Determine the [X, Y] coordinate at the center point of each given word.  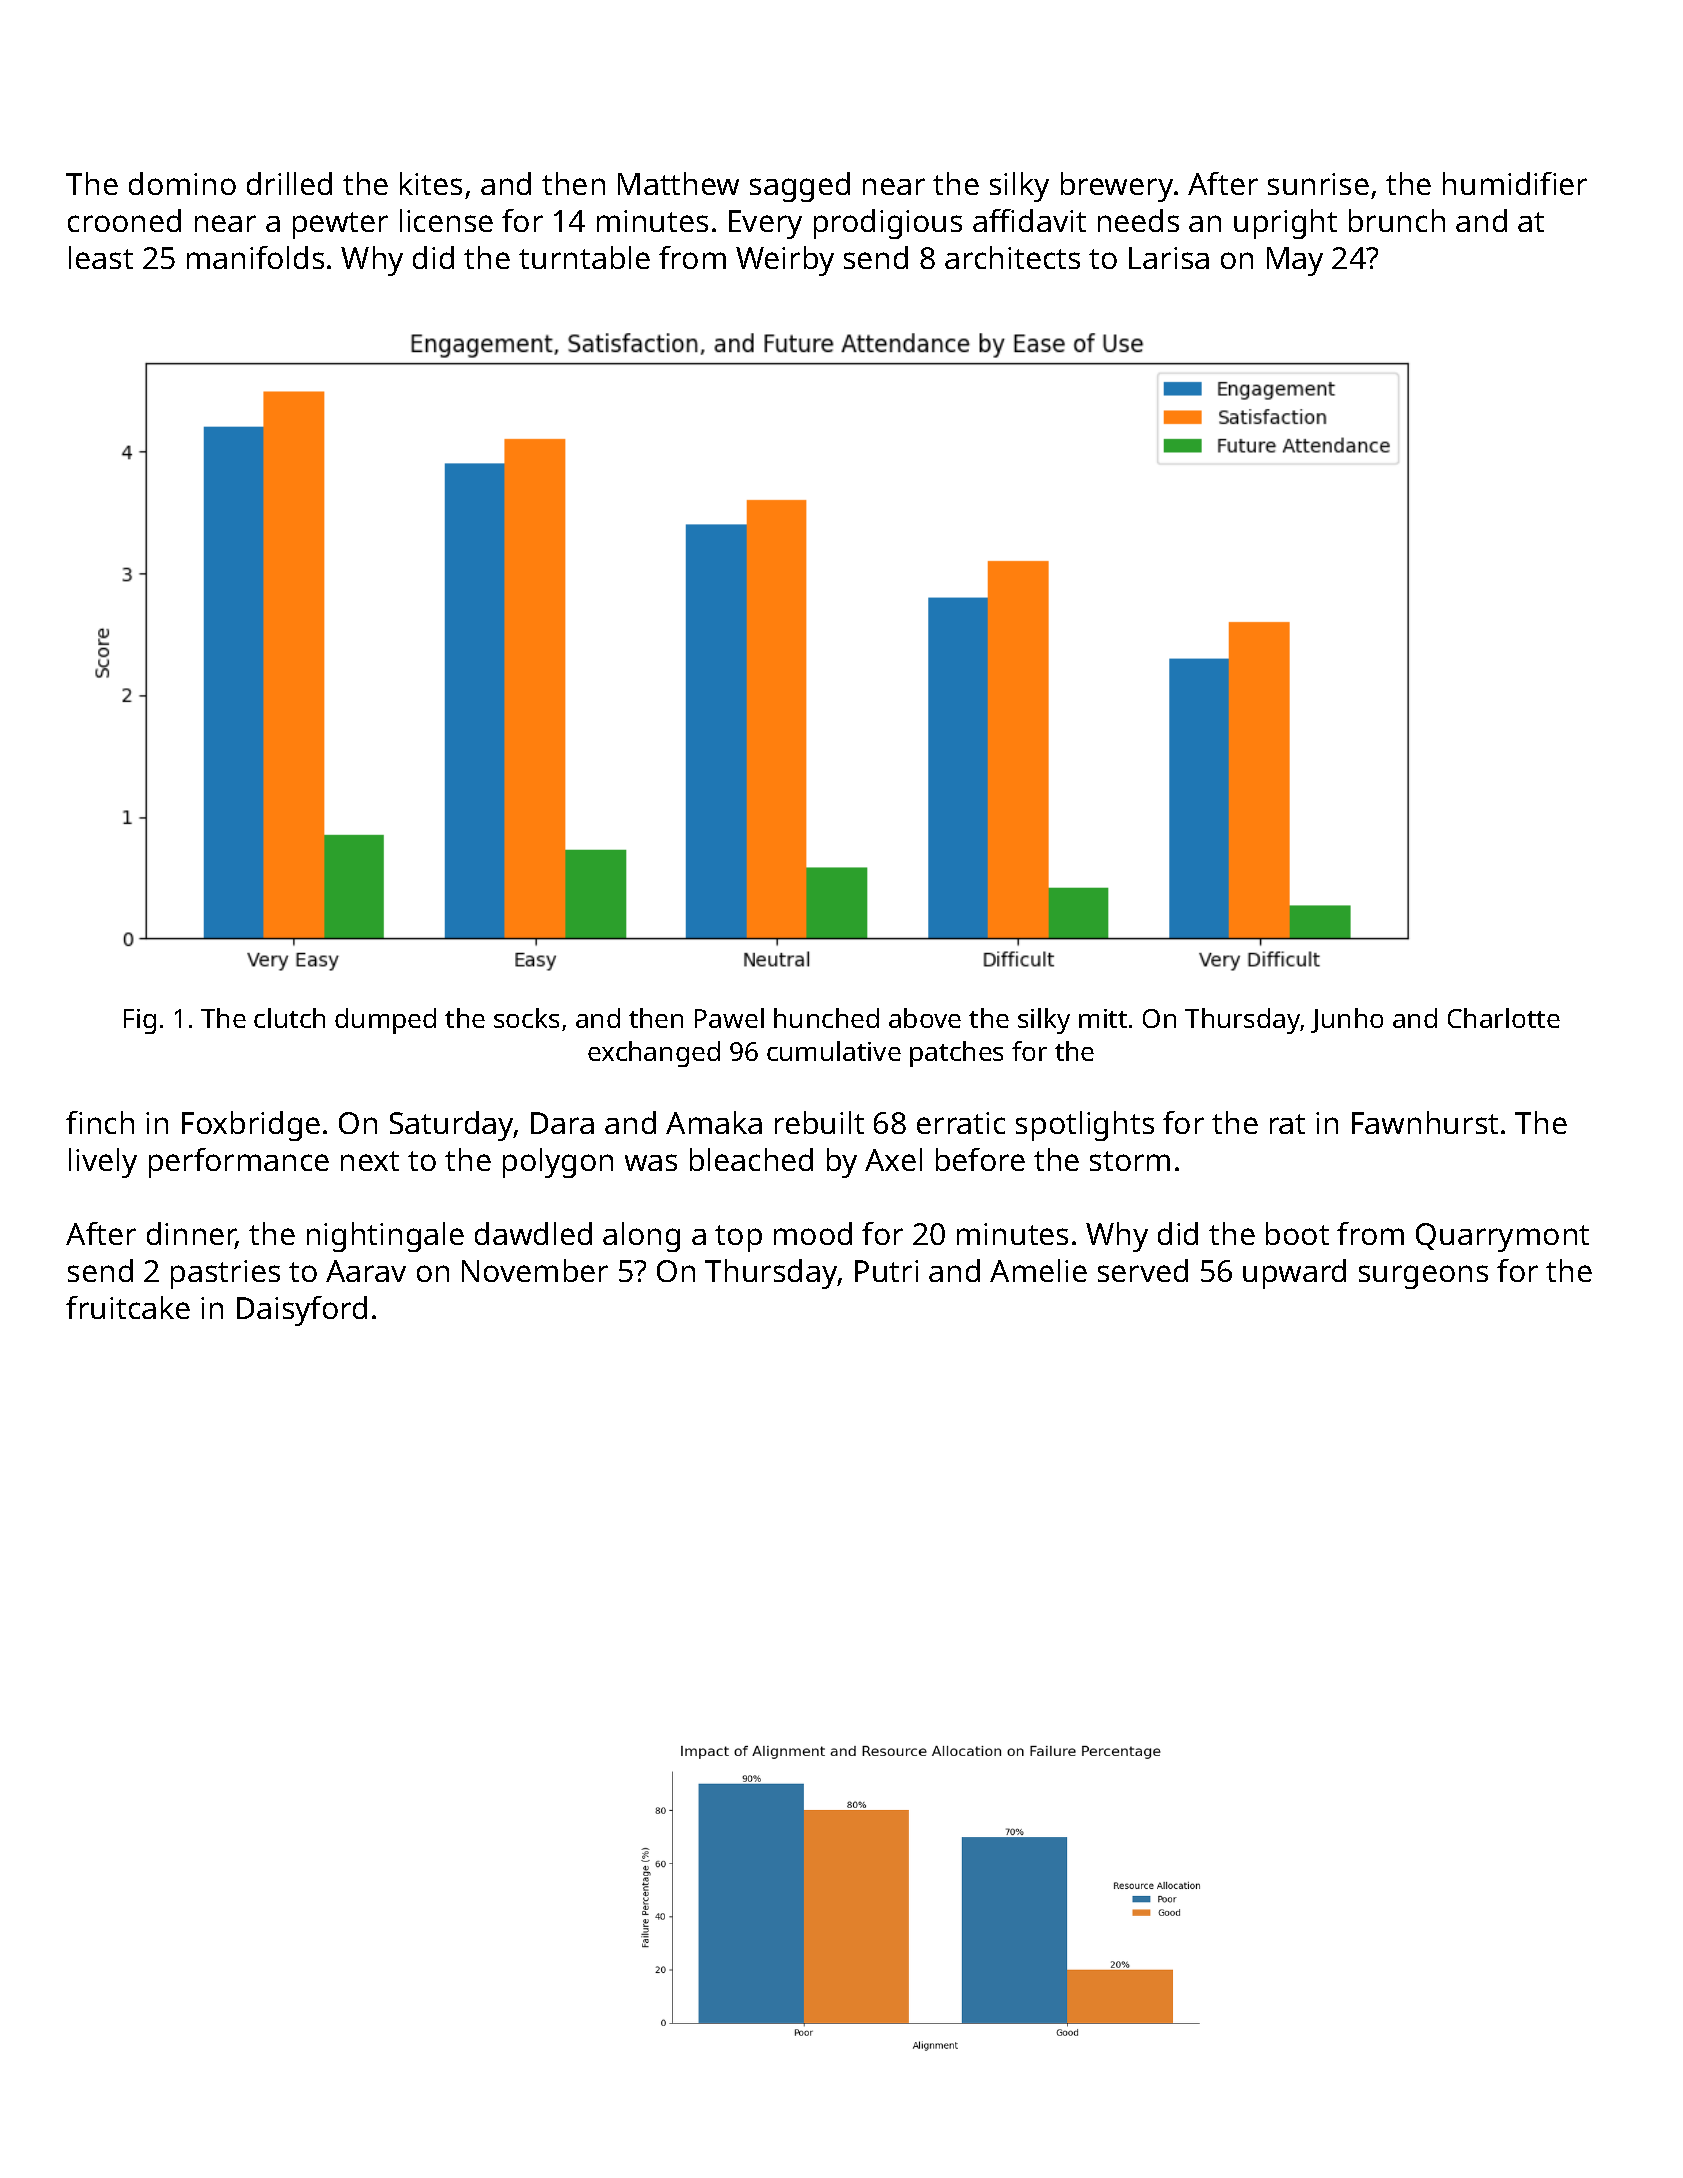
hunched [826, 1018]
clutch [289, 1018]
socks [526, 1018]
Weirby [785, 261]
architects [1012, 257]
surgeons [1423, 1277]
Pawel [729, 1018]
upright [1285, 224]
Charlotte [1504, 1018]
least [101, 257]
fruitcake [128, 1307]
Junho [1347, 1020]
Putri [886, 1271]
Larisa [1169, 258]
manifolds [255, 257]
